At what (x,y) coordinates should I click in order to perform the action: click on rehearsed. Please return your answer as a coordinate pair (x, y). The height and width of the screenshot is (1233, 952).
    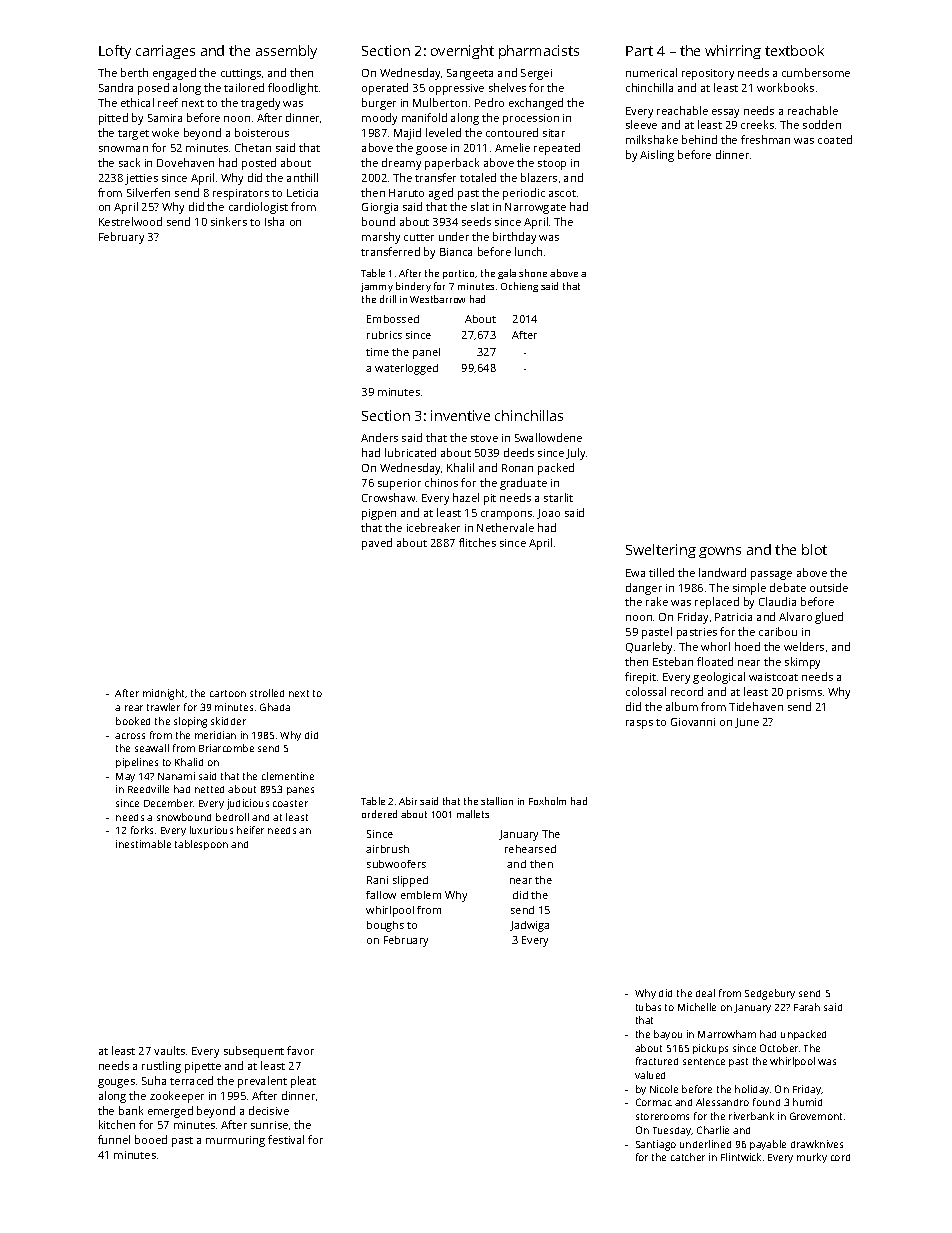
    Looking at the image, I should click on (530, 849).
